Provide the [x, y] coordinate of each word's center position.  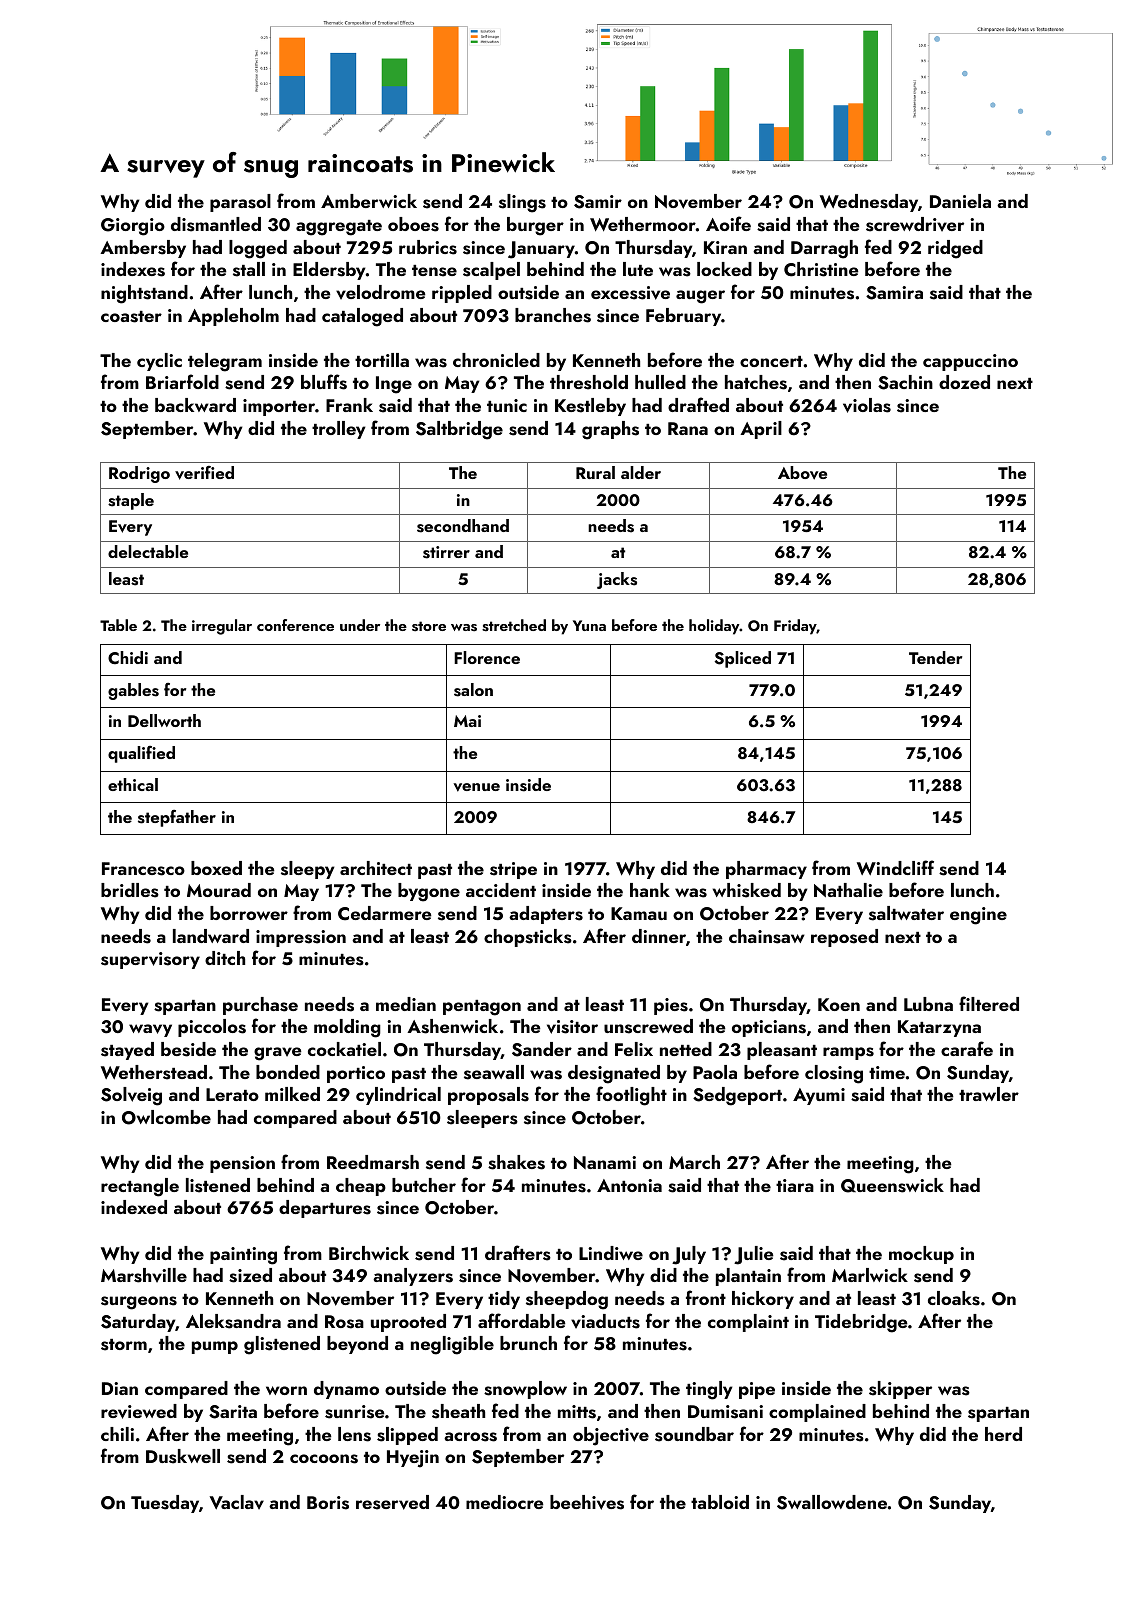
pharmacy [766, 870]
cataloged [362, 317]
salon [473, 690]
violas [867, 405]
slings [522, 203]
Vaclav [237, 1502]
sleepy [307, 870]
